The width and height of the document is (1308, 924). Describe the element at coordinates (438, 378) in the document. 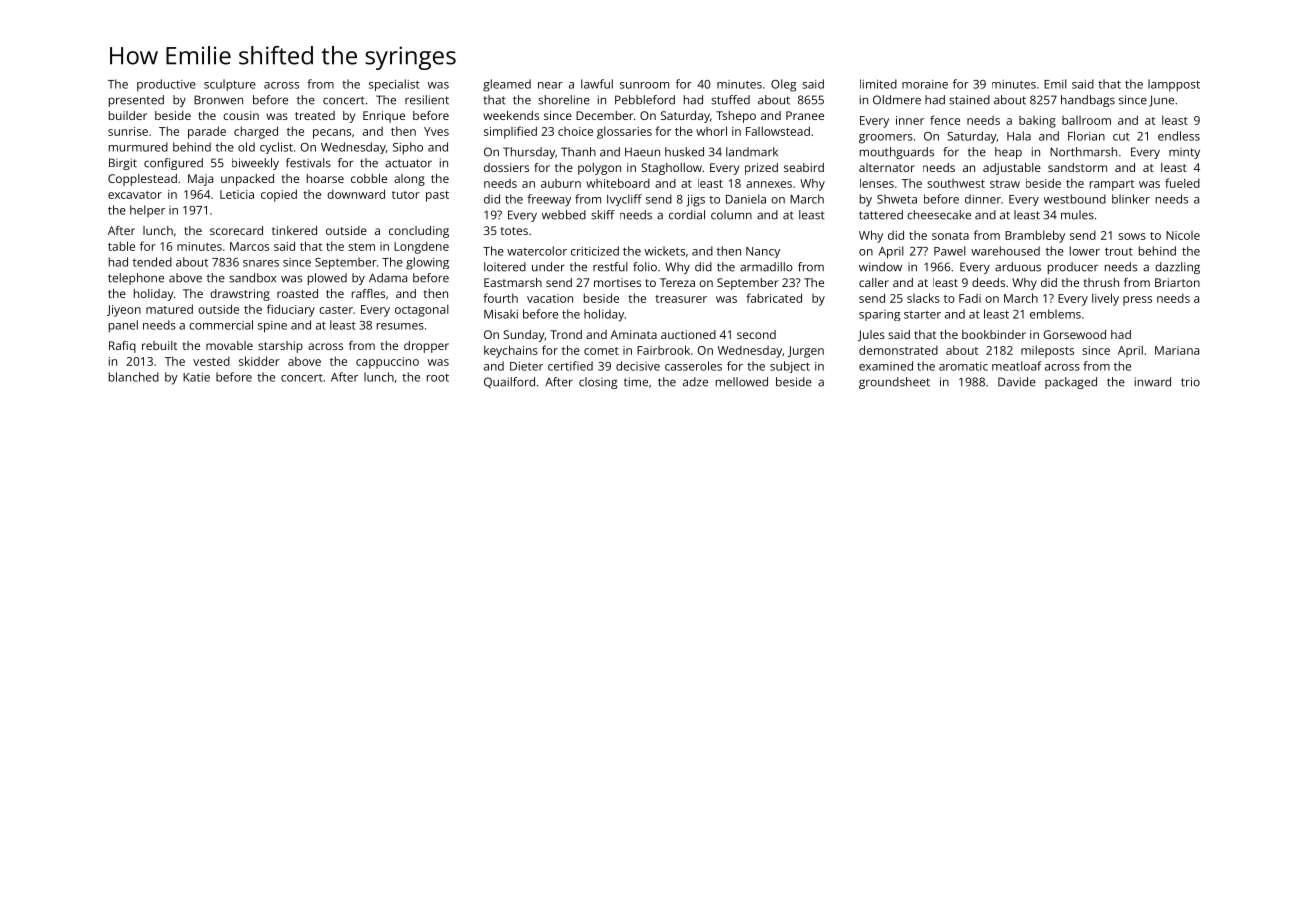

I see `root` at that location.
